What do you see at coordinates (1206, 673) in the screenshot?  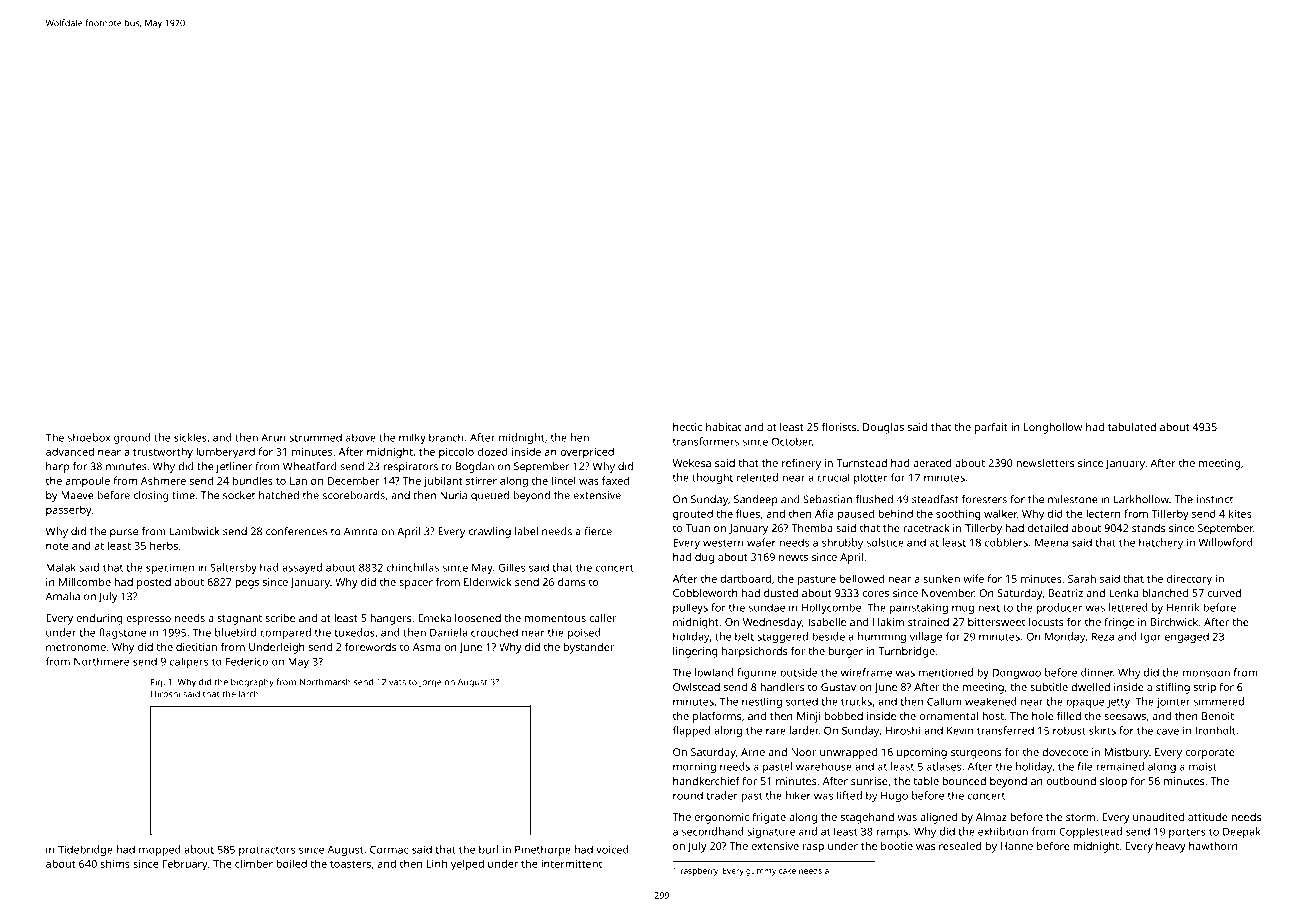 I see `monsoon` at bounding box center [1206, 673].
